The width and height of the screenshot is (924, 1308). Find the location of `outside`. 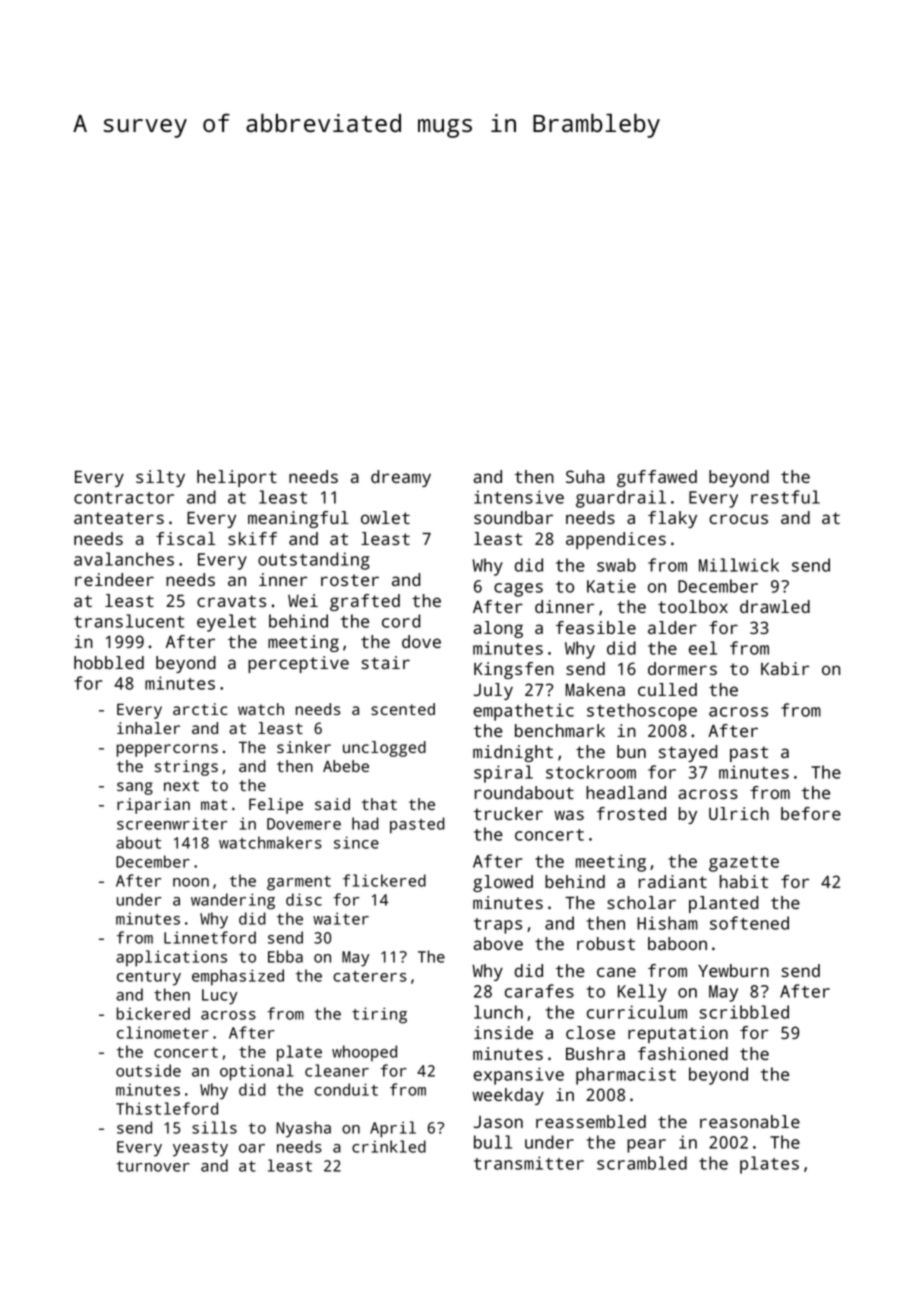

outside is located at coordinates (148, 1070).
